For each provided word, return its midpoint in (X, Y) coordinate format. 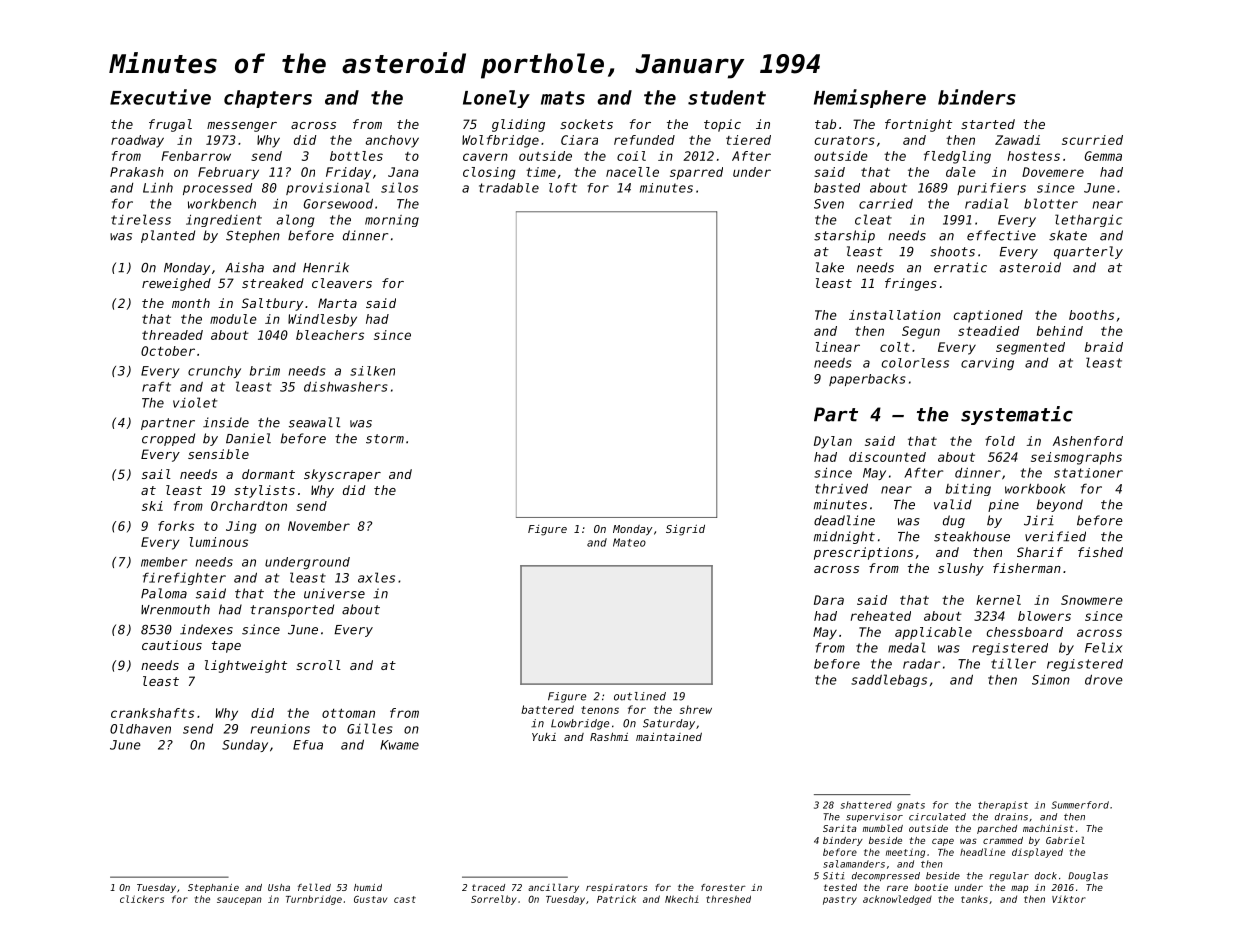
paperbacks (867, 380)
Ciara (579, 140)
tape (226, 647)
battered (547, 709)
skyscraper (342, 475)
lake (830, 267)
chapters (268, 99)
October (168, 351)
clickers (142, 899)
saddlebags (889, 680)
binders (977, 97)
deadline (844, 520)
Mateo (629, 542)
